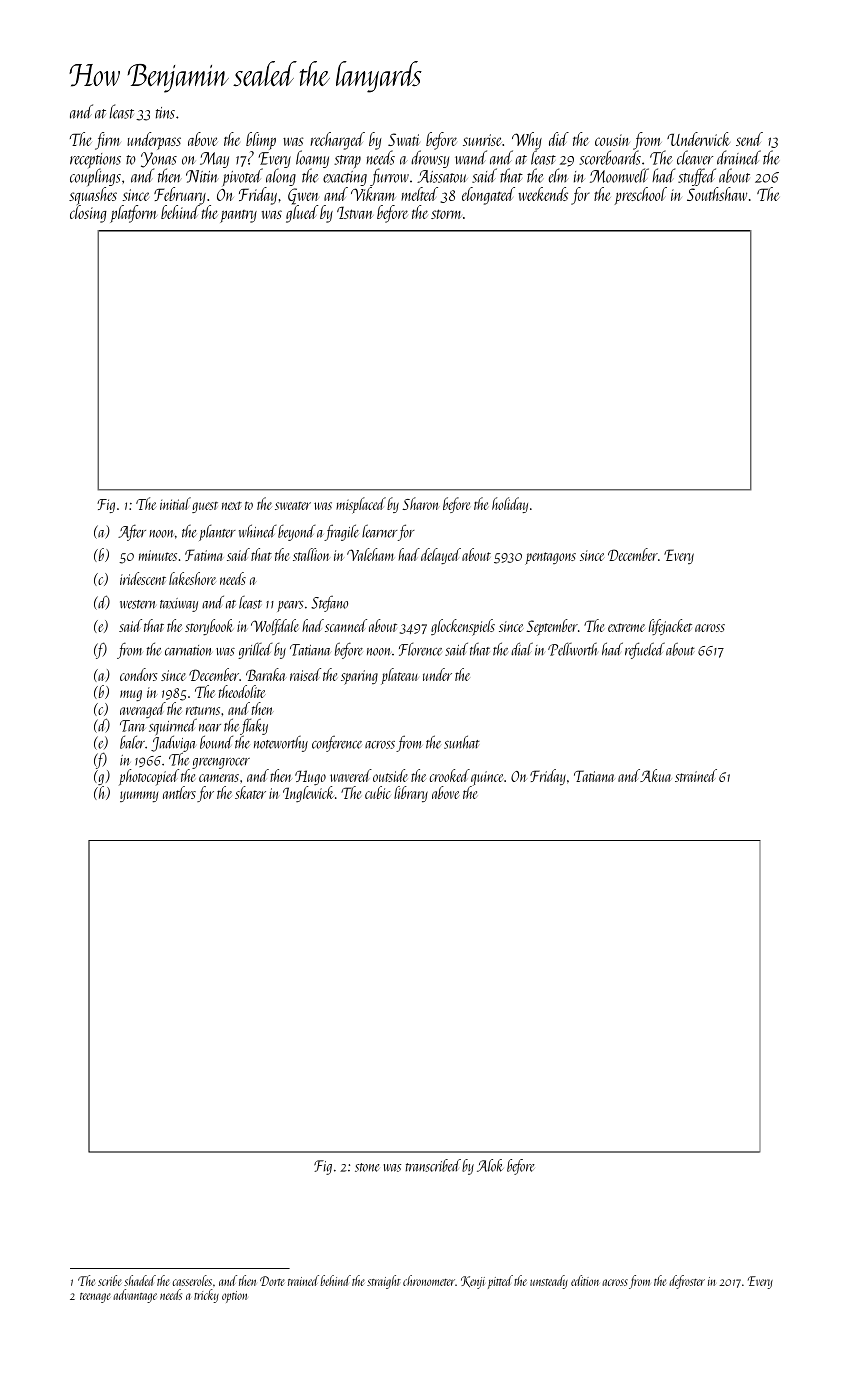 The width and height of the screenshot is (849, 1400). Describe the element at coordinates (645, 650) in the screenshot. I see `refueled` at that location.
